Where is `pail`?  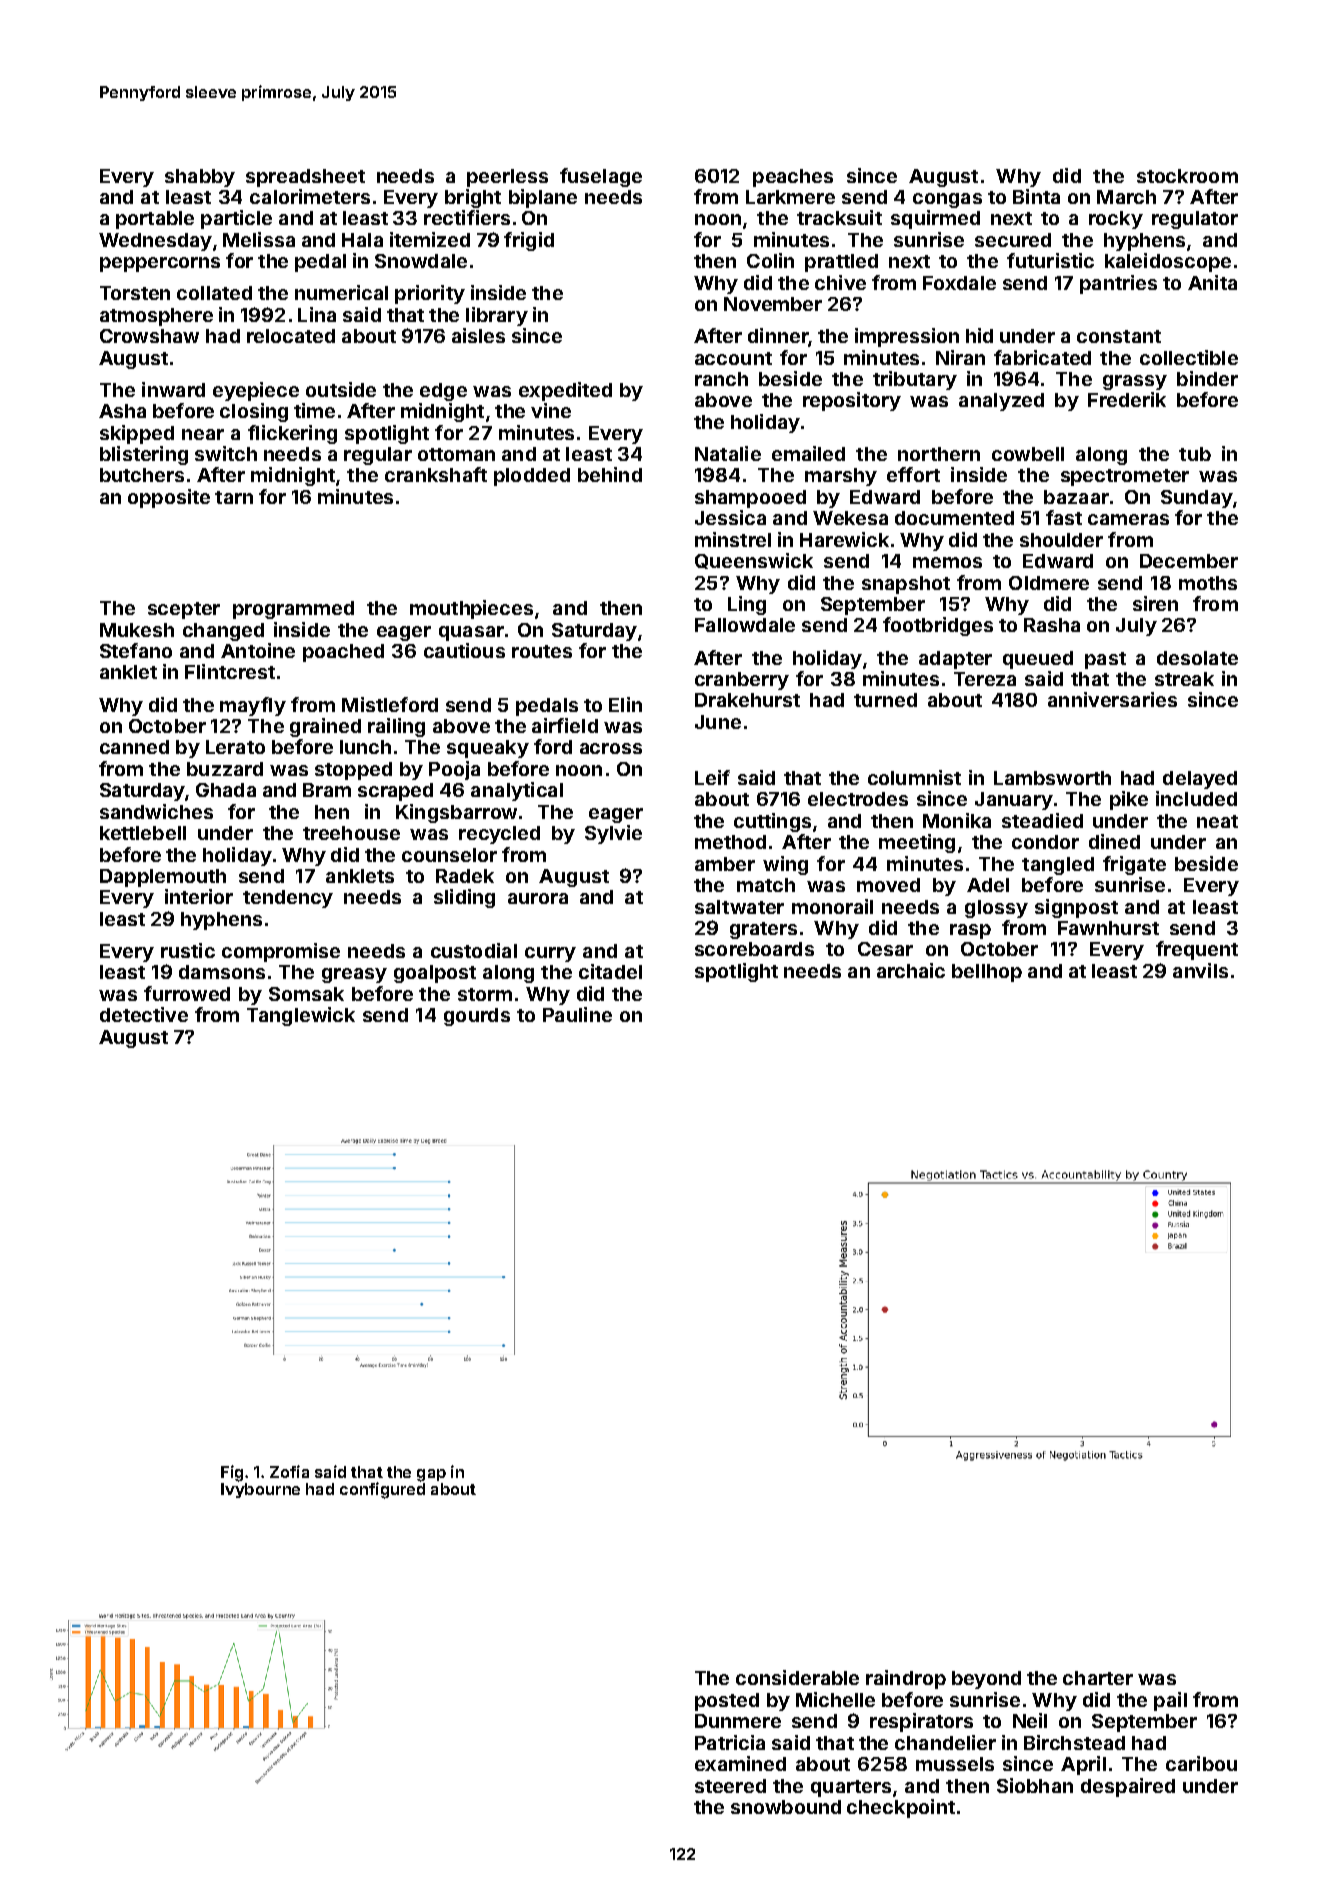 pail is located at coordinates (1170, 1701).
